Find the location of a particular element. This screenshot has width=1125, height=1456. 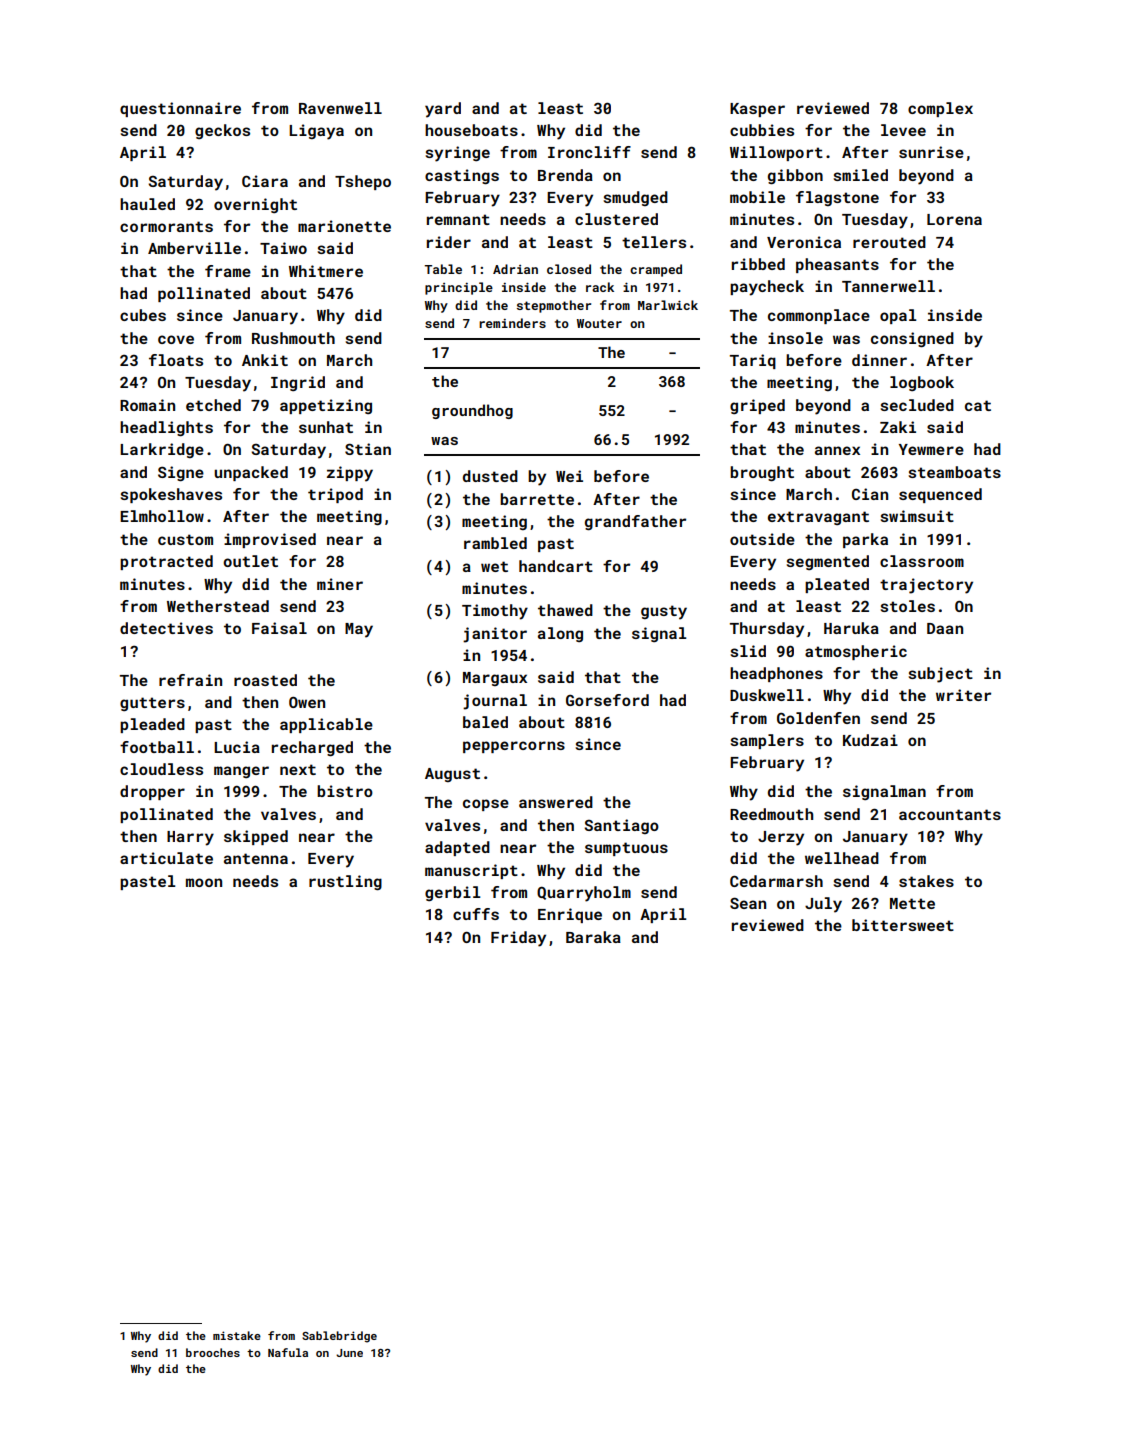

questionnaire is located at coordinates (180, 109).
